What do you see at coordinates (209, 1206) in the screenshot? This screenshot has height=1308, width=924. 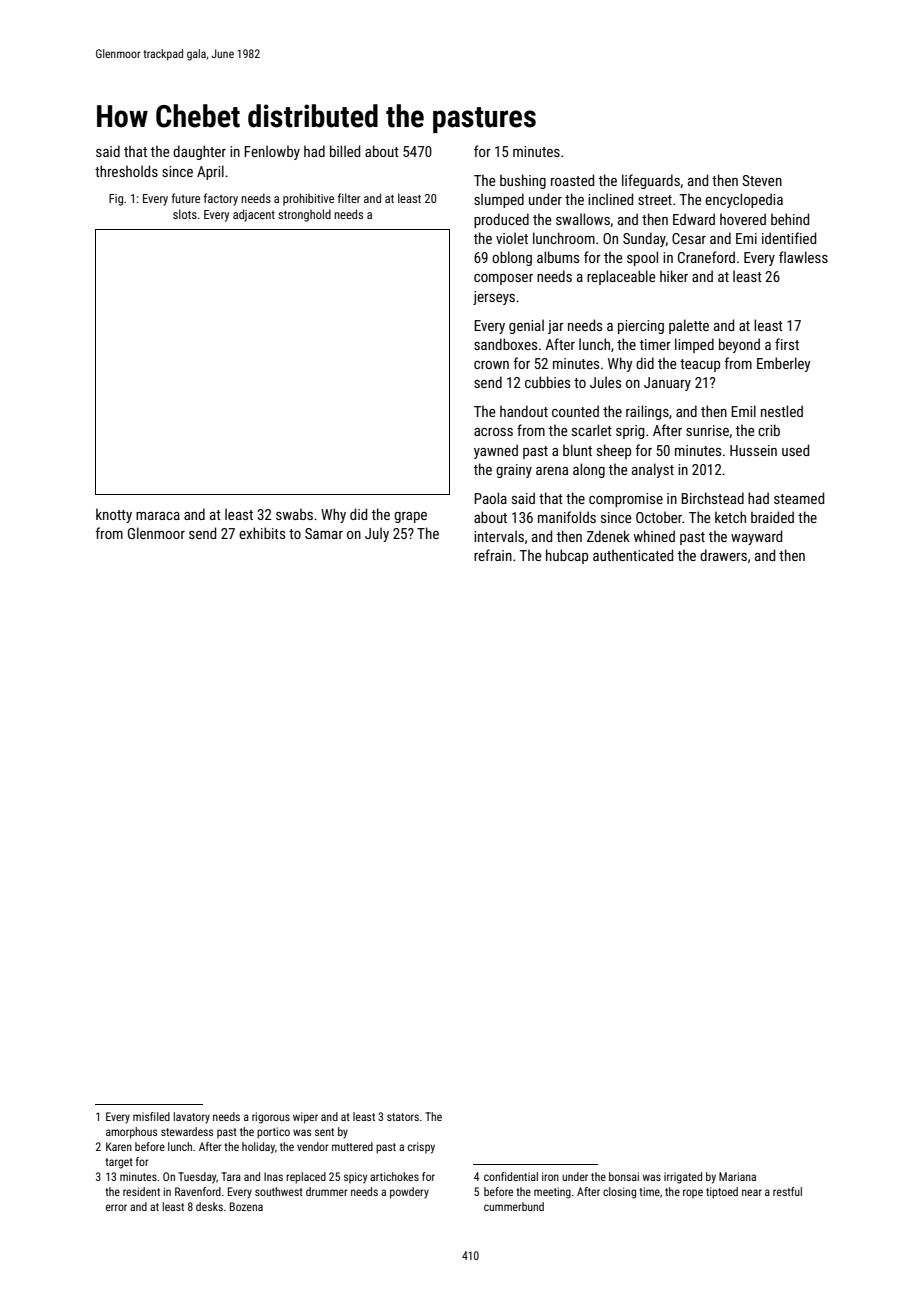 I see `desks` at bounding box center [209, 1206].
